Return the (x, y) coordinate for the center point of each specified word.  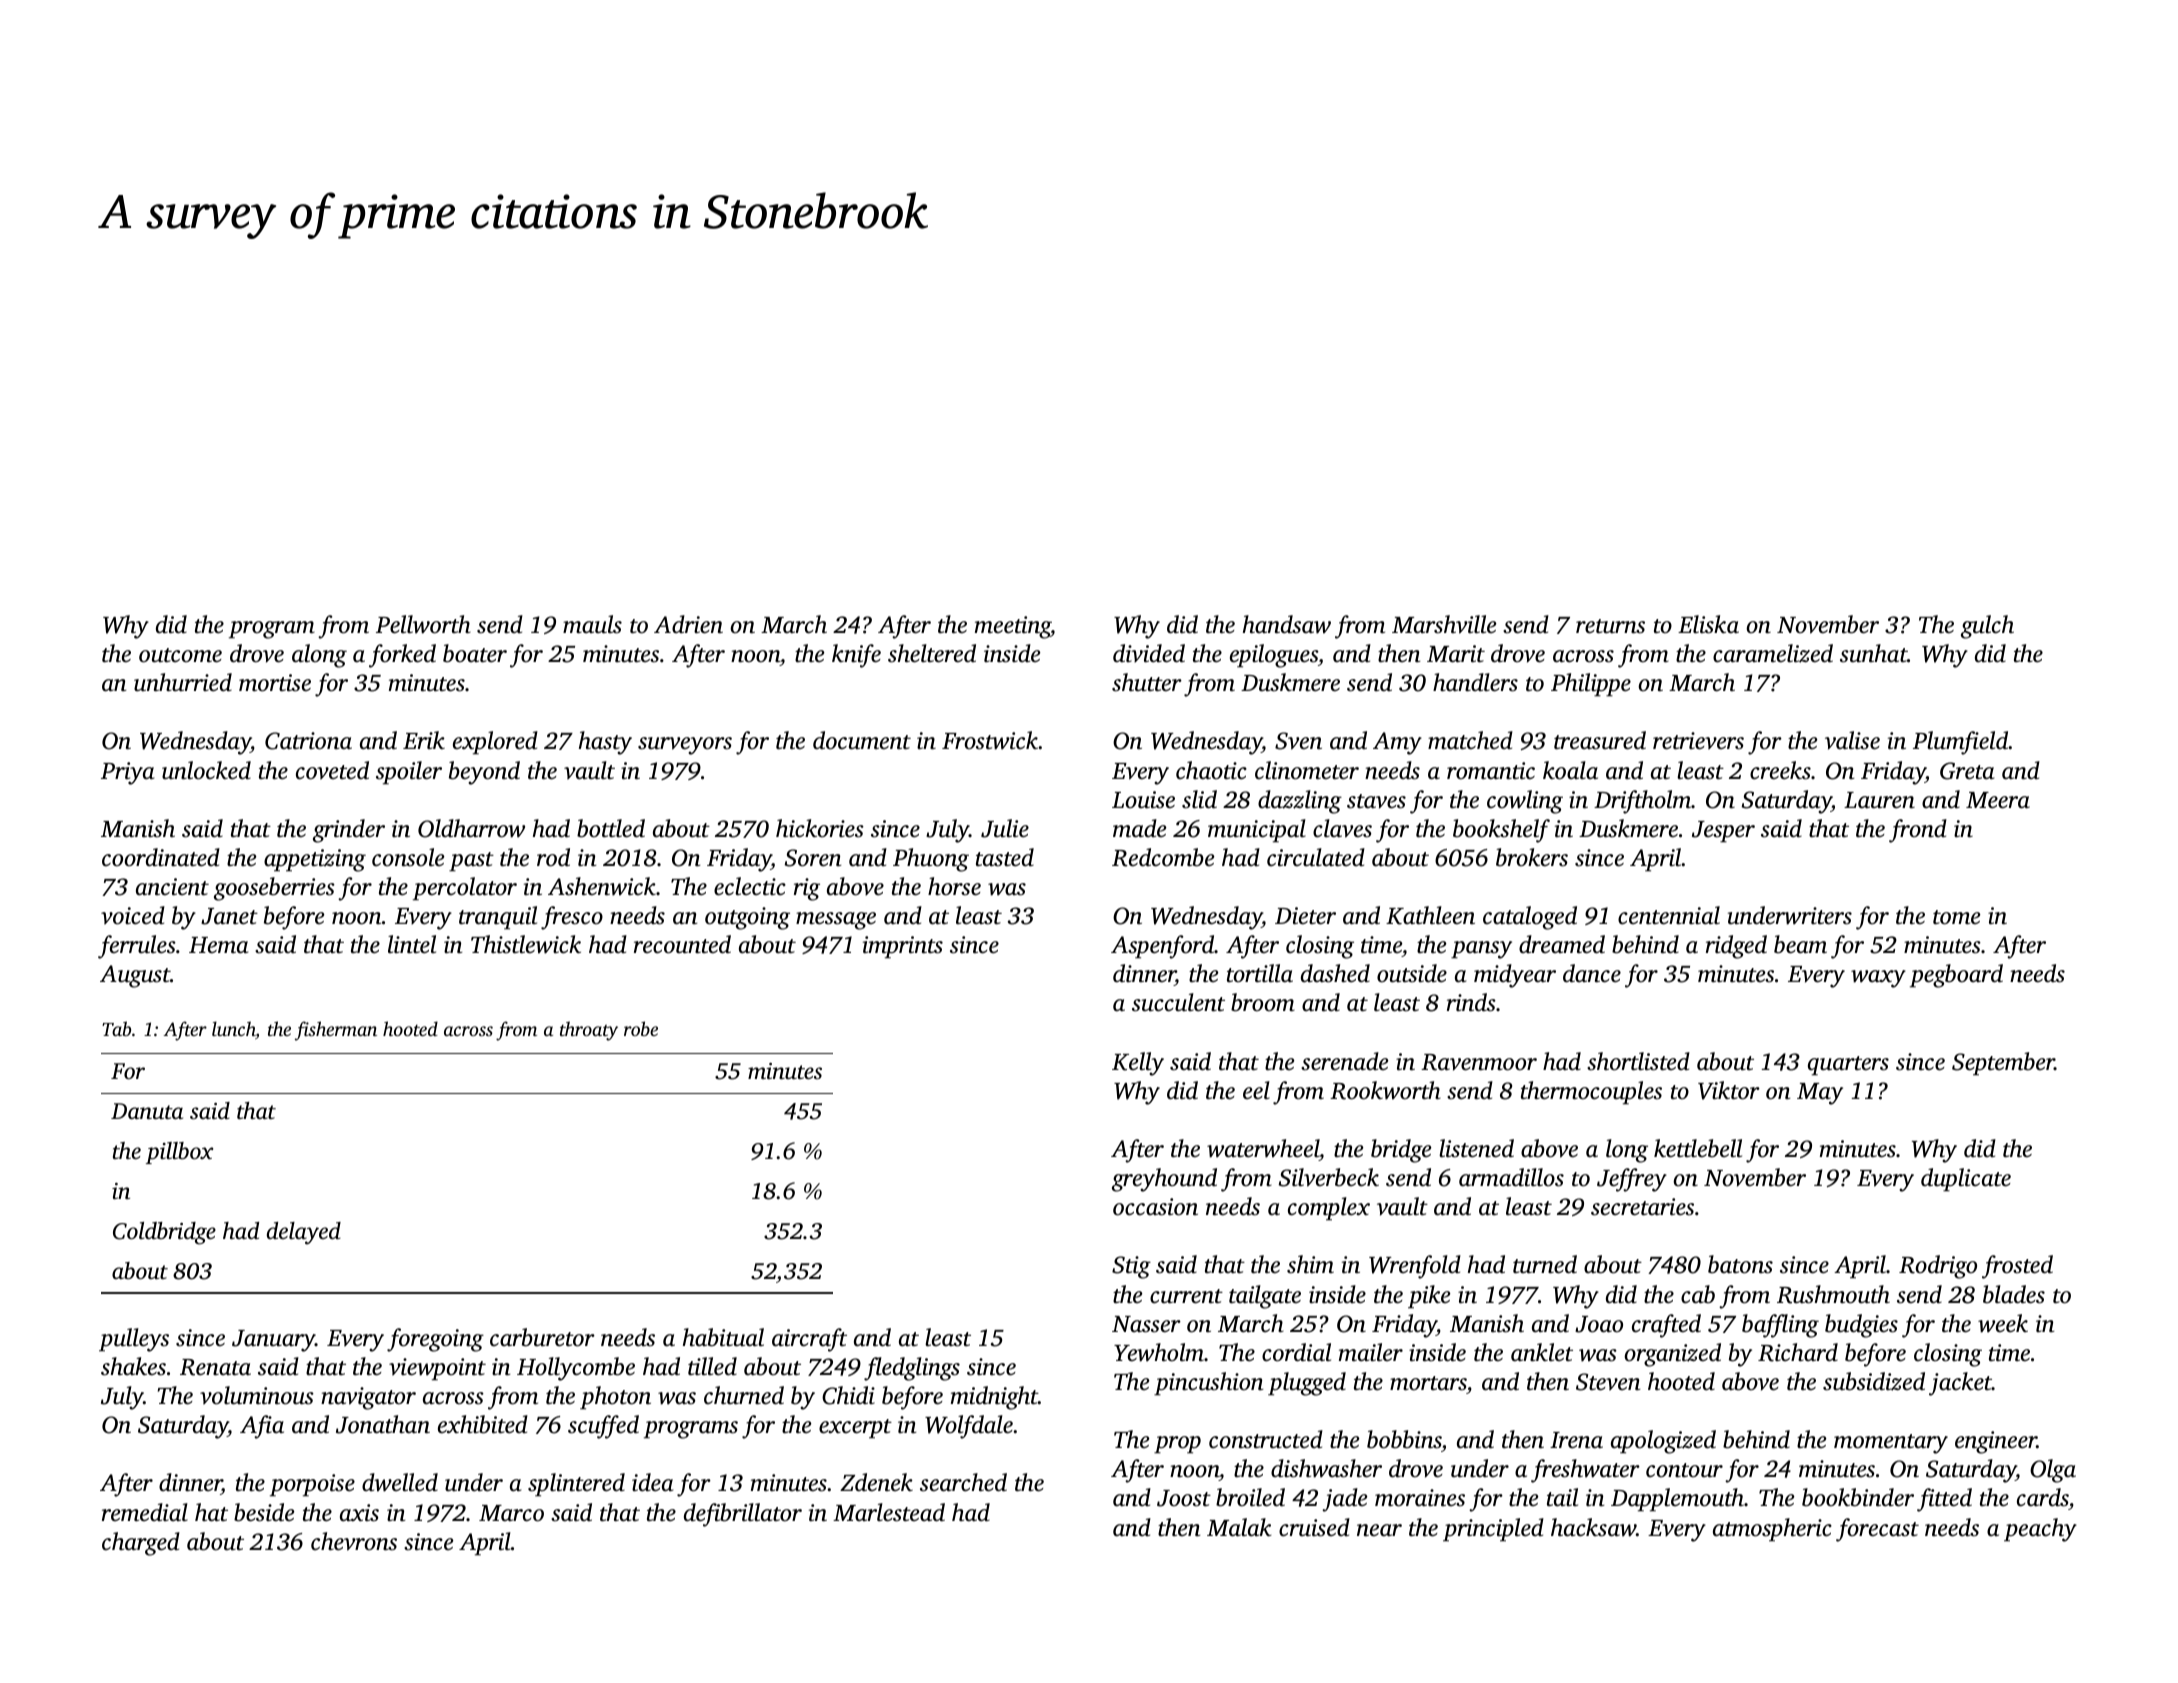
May (1820, 1094)
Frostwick (990, 740)
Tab (116, 1028)
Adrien (688, 624)
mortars (1428, 1383)
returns (1610, 626)
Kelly (1138, 1064)
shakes (133, 1366)
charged (141, 1544)
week (2003, 1323)
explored (495, 743)
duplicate (1966, 1180)
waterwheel (1263, 1148)
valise (1852, 740)
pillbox (180, 1153)
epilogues (1274, 656)
